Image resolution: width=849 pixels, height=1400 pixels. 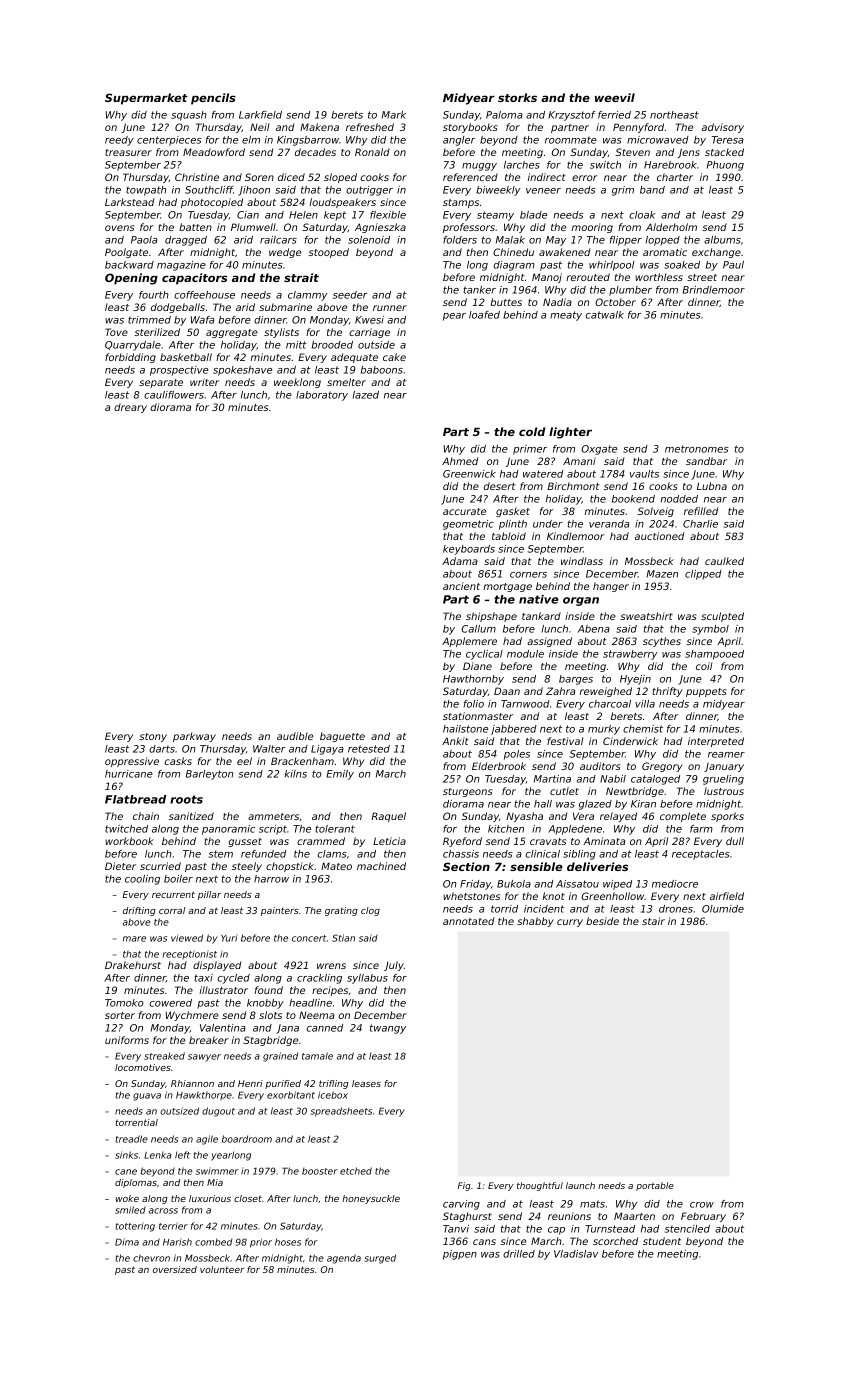 I want to click on oversized, so click(x=175, y=1269).
